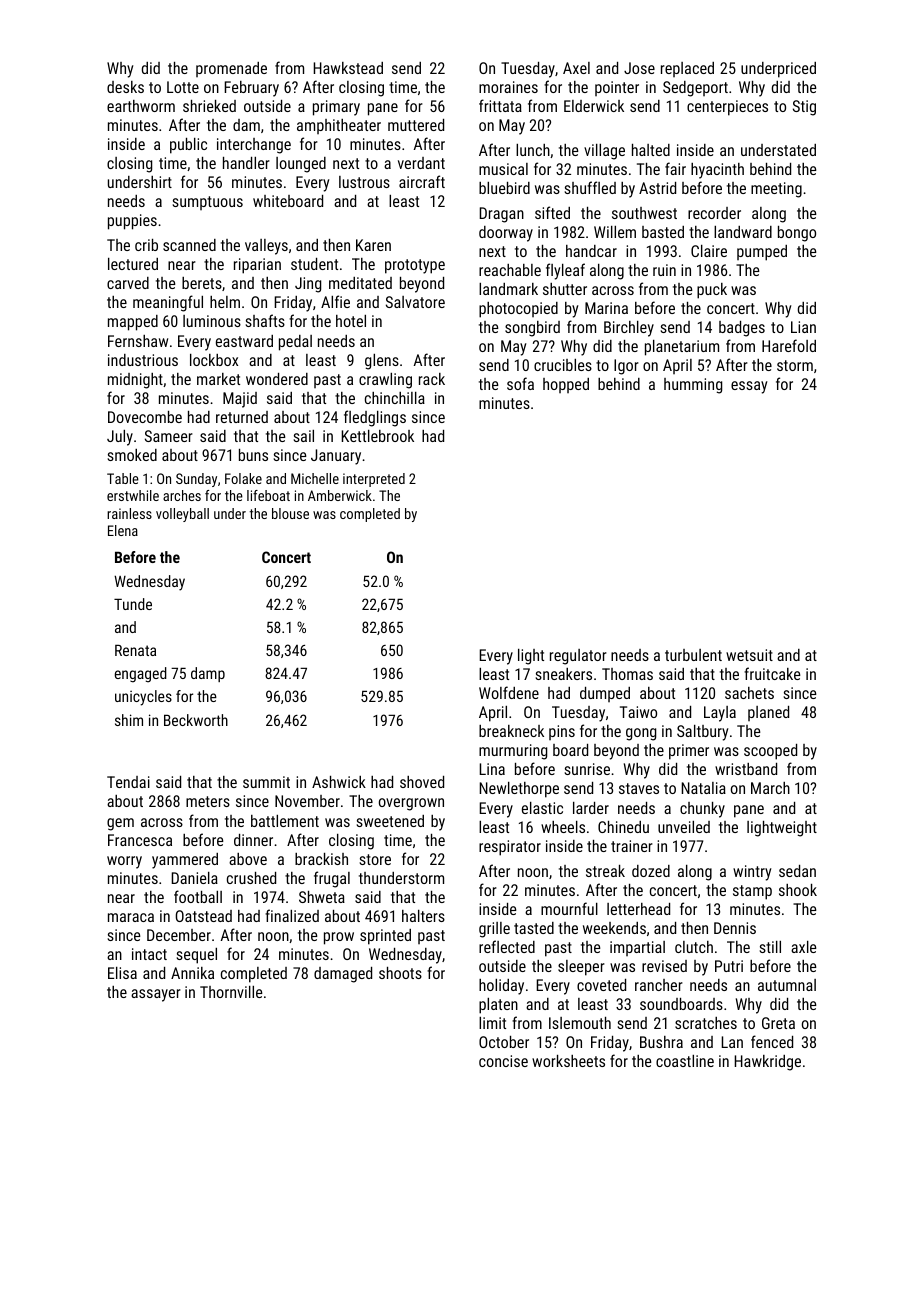 The height and width of the screenshot is (1308, 924). Describe the element at coordinates (504, 1042) in the screenshot. I see `October` at that location.
